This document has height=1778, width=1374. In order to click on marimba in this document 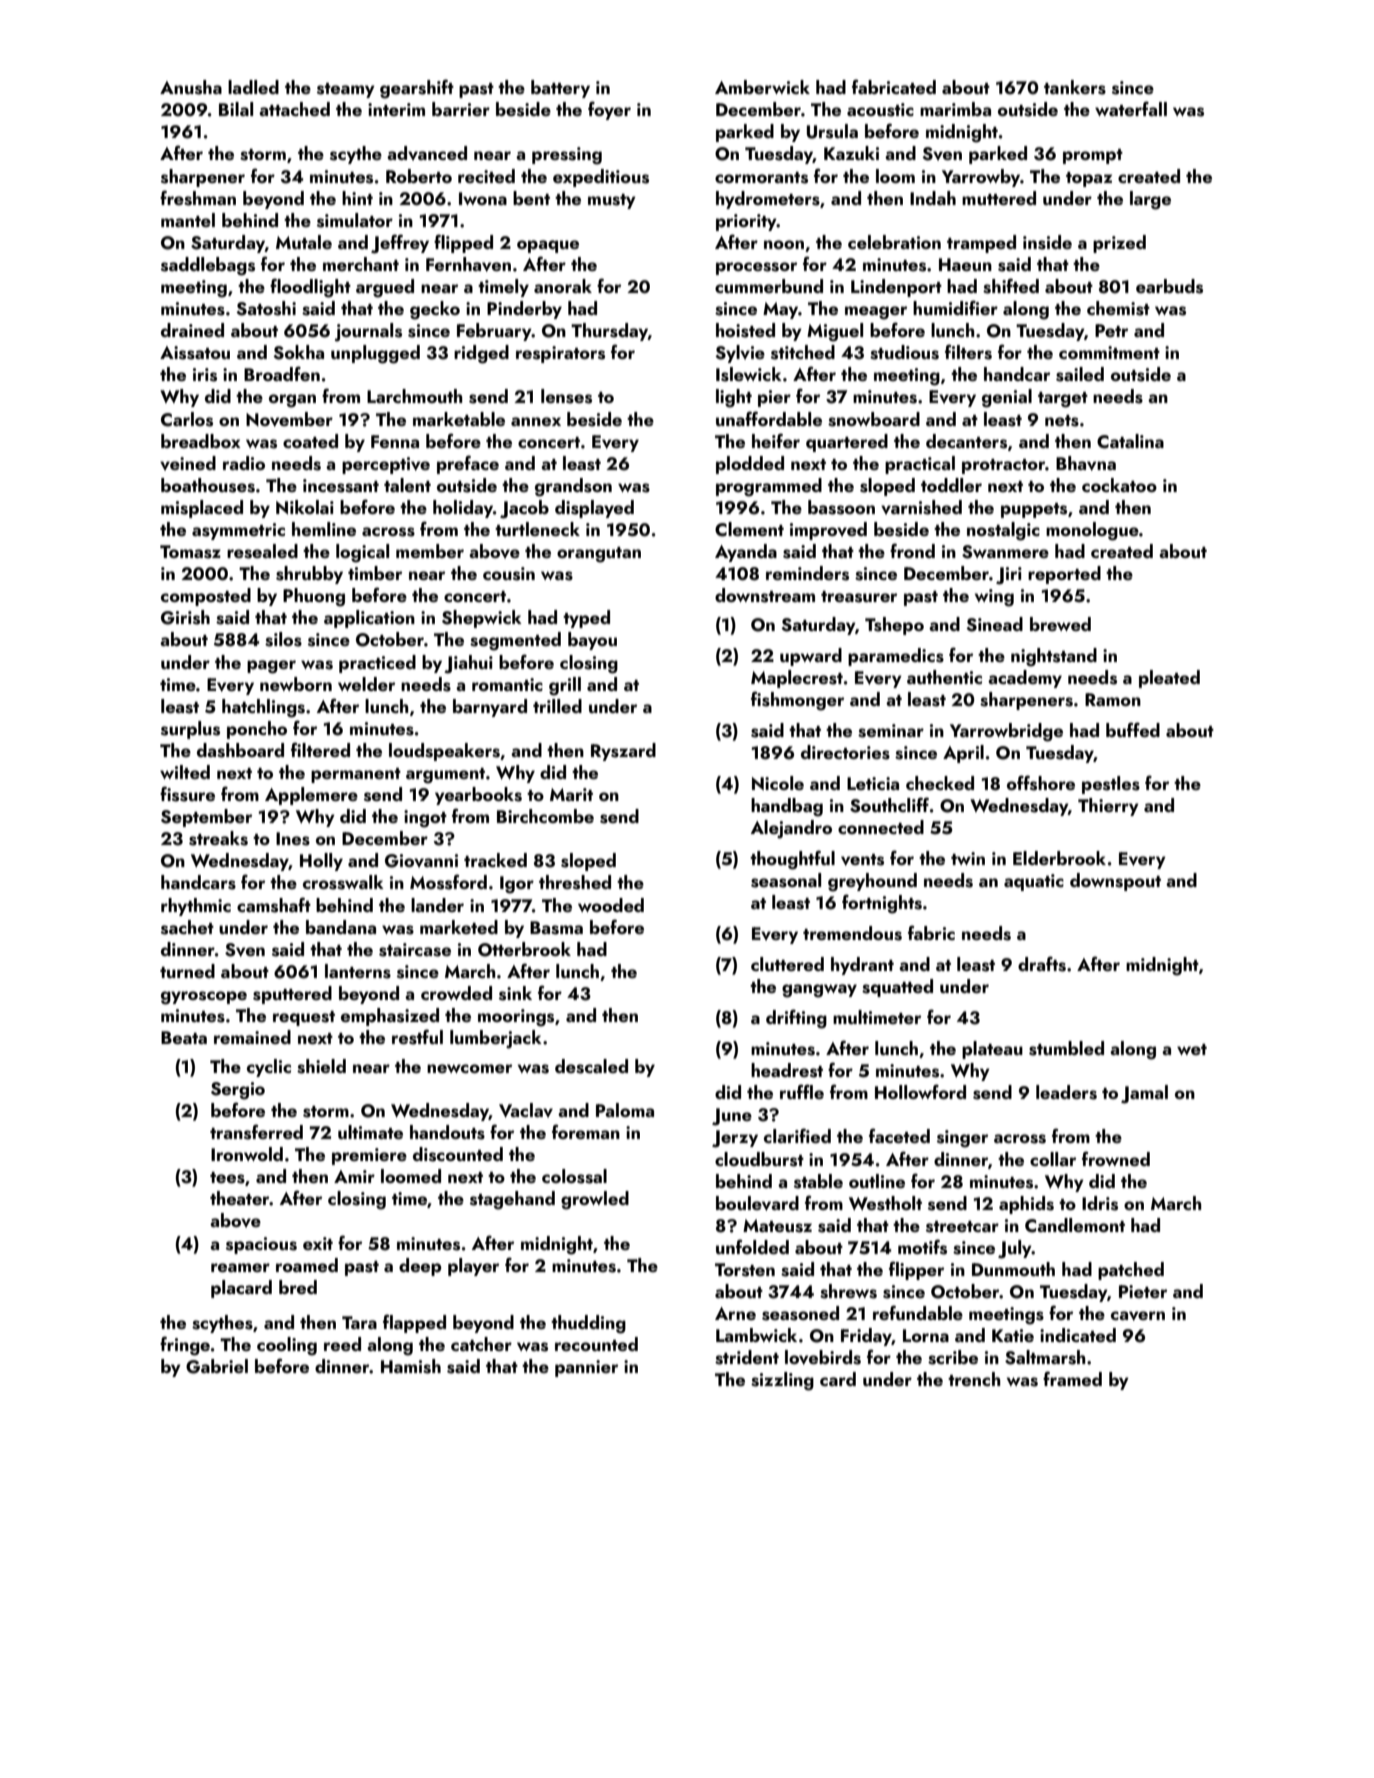, I will do `click(955, 109)`.
